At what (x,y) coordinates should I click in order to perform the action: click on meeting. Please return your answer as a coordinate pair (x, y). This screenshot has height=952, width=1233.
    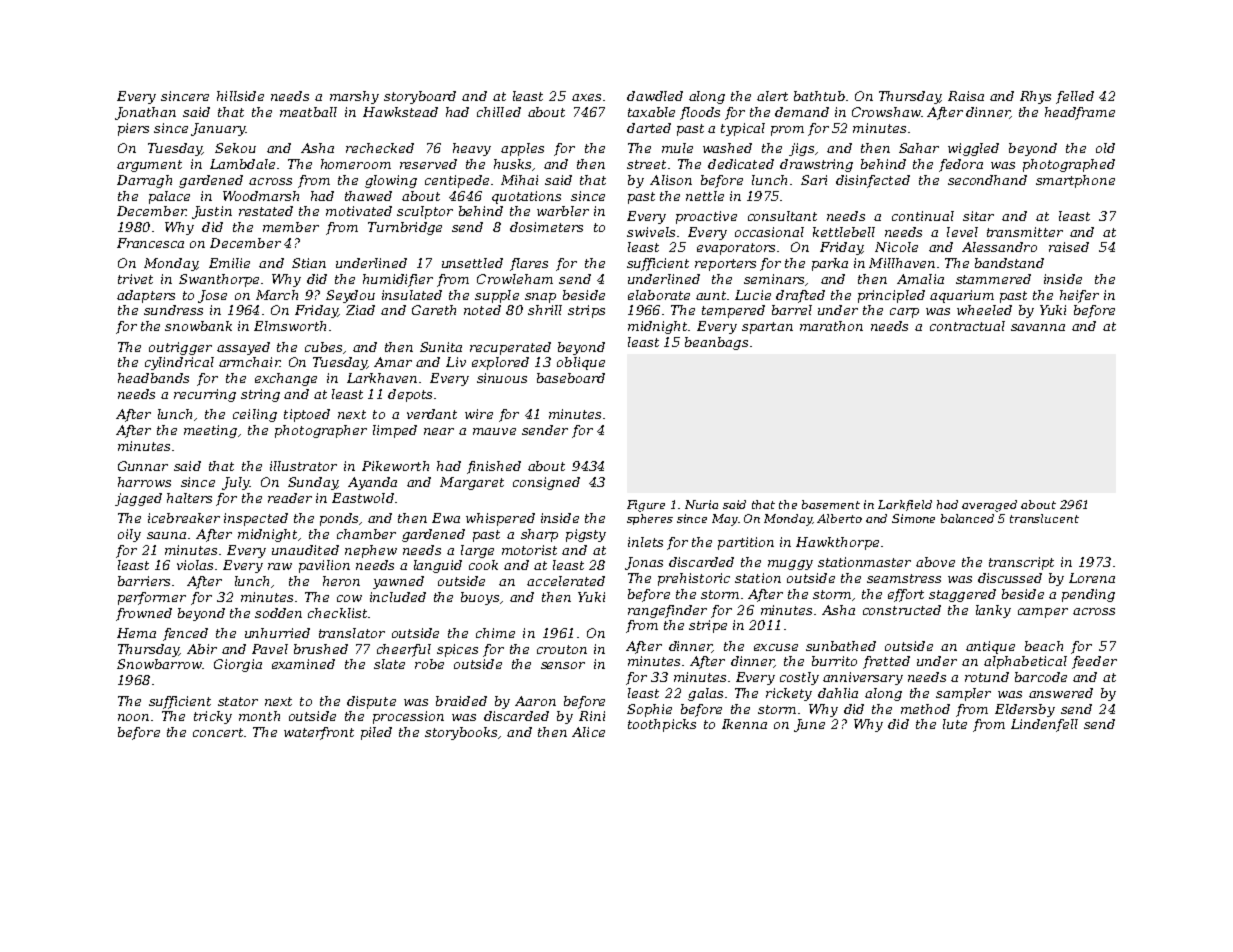
    Looking at the image, I should click on (210, 431).
